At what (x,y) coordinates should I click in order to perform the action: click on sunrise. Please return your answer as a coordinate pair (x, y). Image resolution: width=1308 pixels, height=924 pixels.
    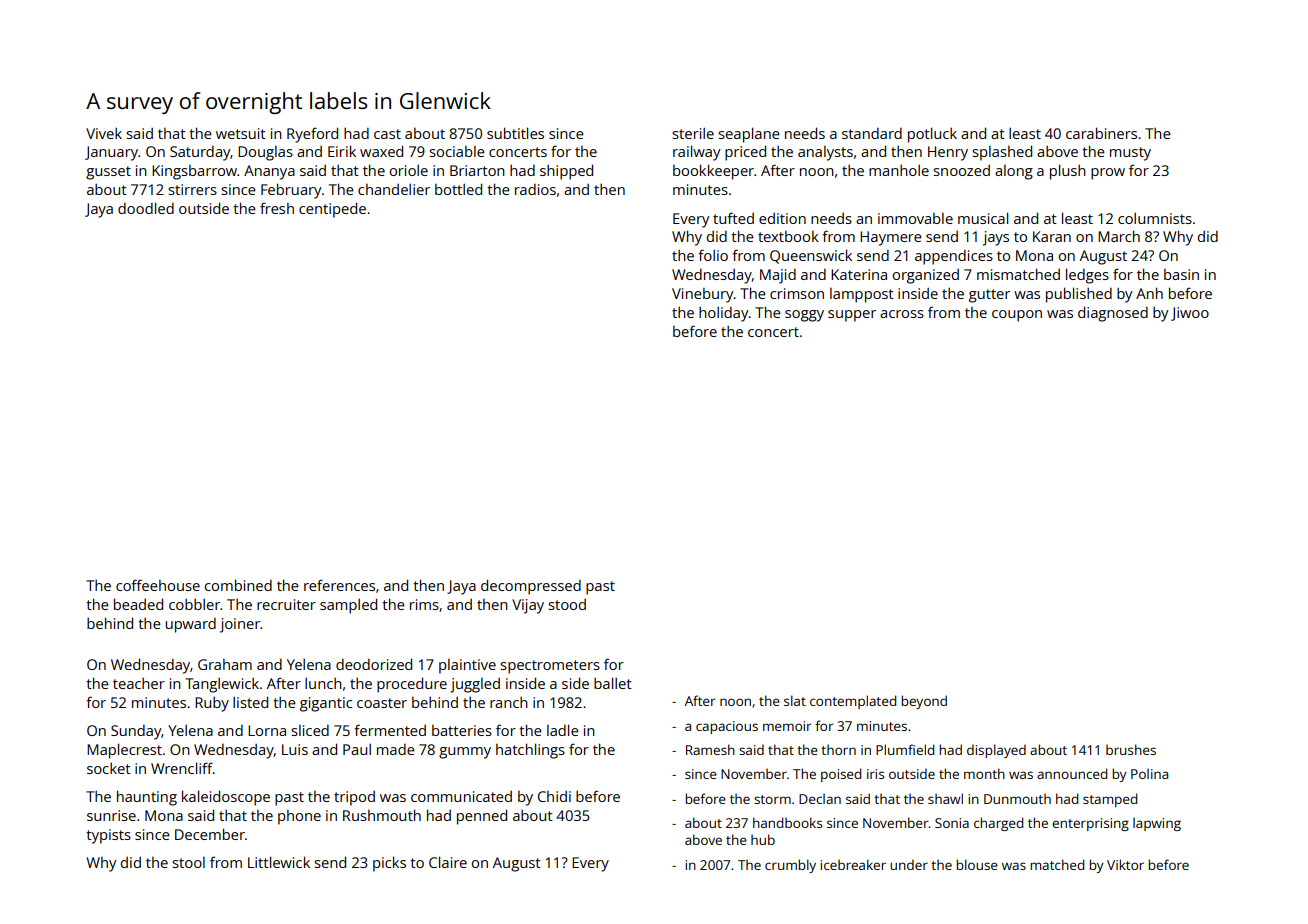
    Looking at the image, I should click on (111, 815).
